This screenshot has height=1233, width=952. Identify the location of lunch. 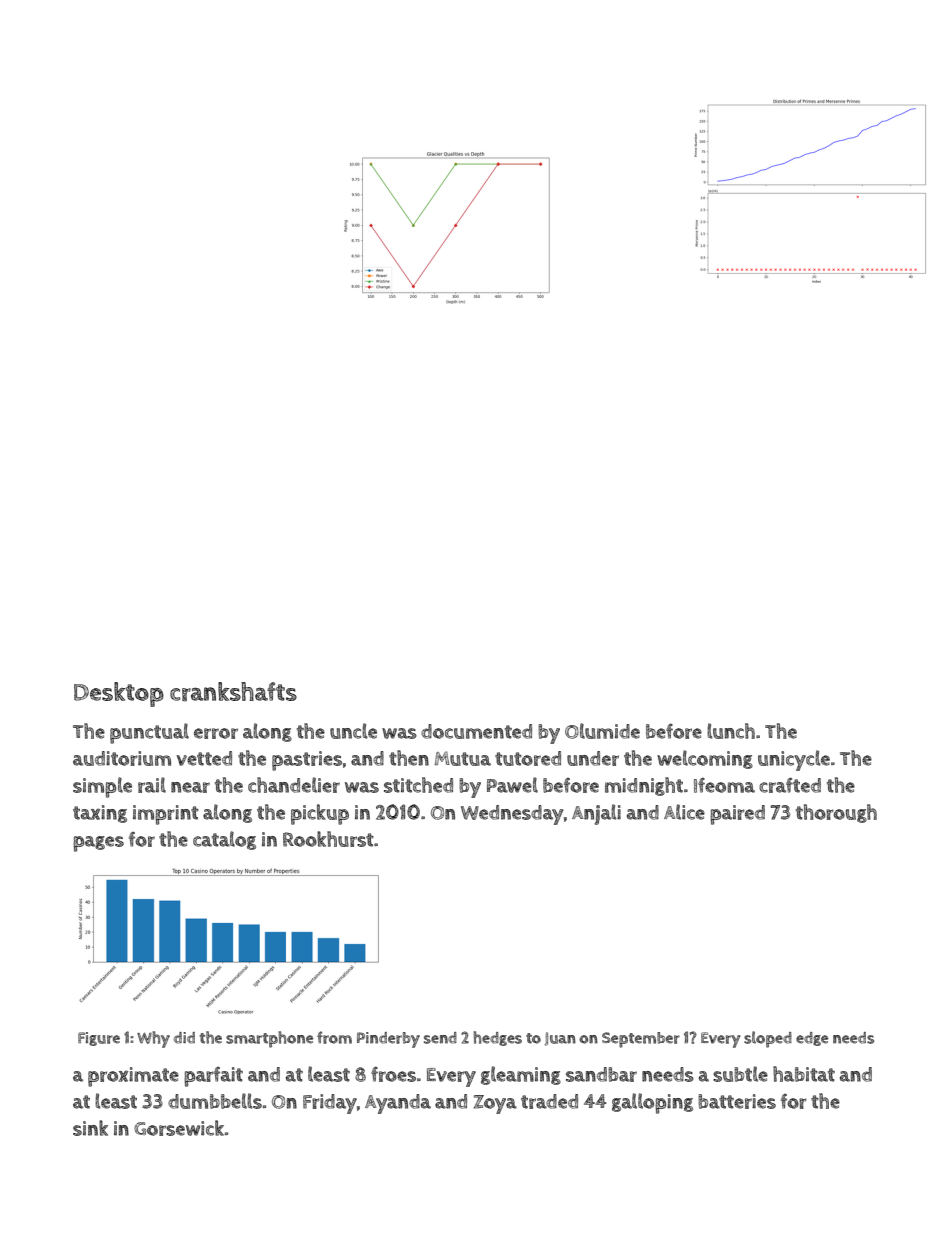
(731, 731).
